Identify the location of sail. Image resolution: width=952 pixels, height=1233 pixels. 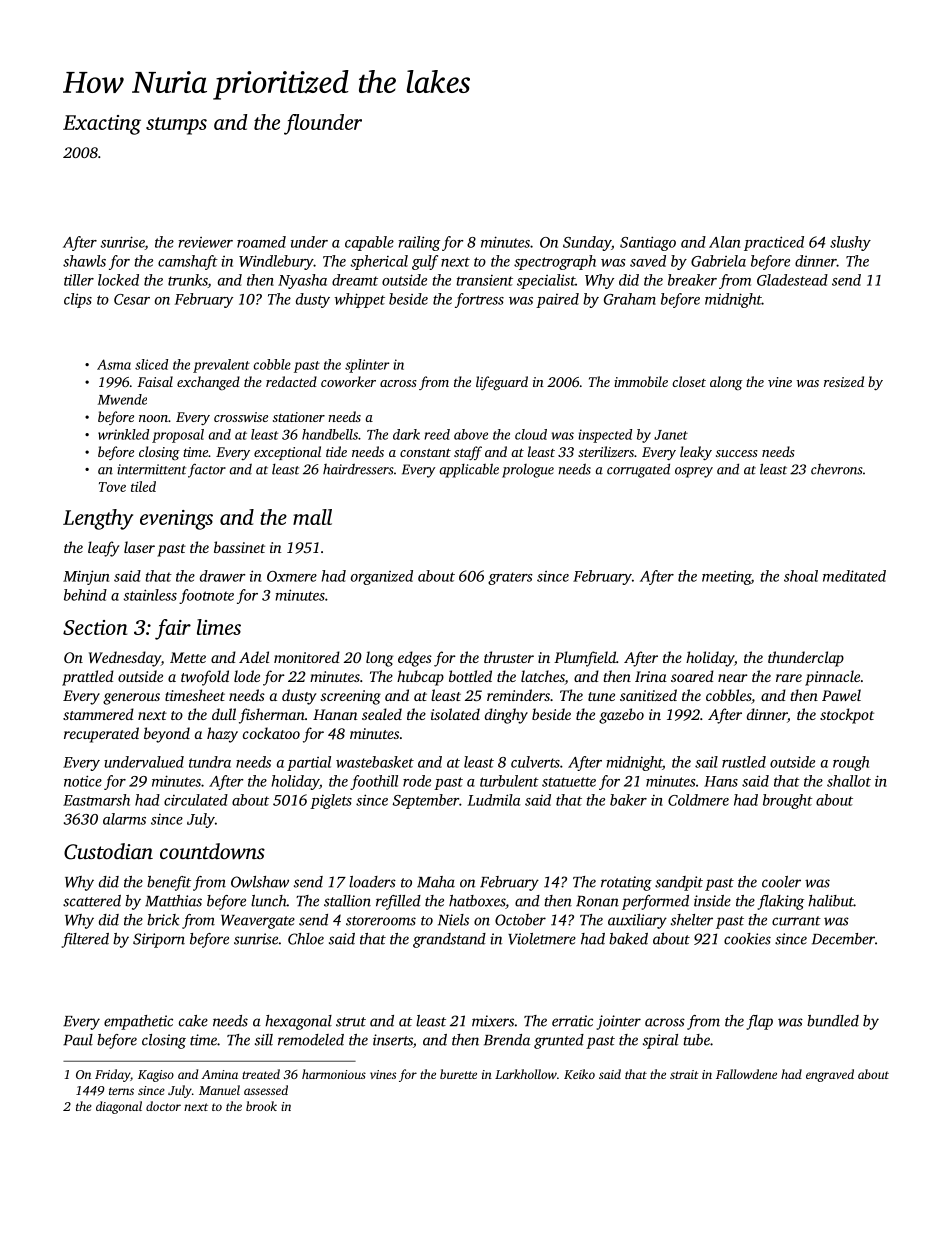
(706, 762).
